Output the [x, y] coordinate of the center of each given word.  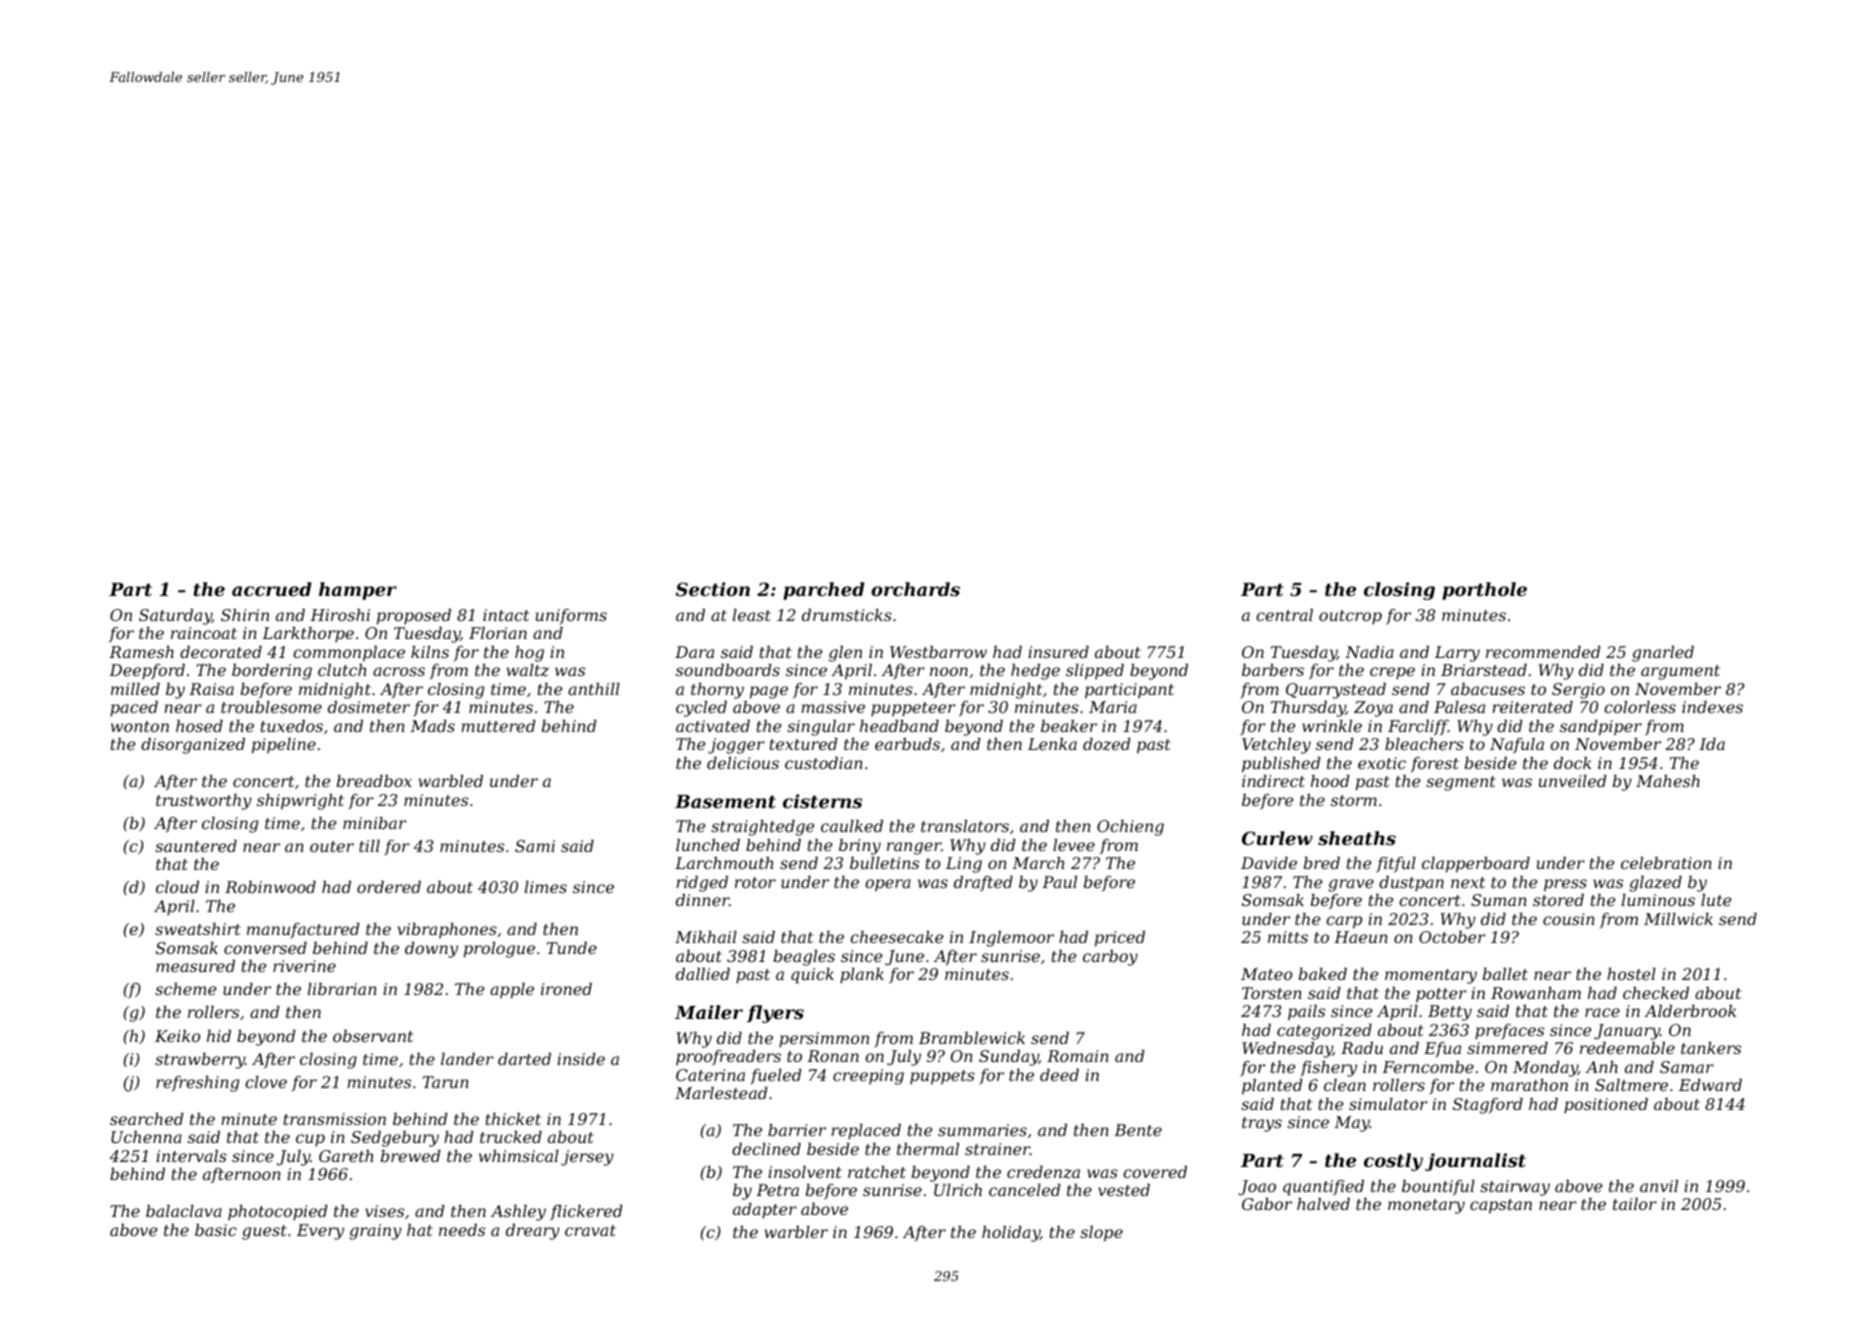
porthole [1484, 591]
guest [264, 1232]
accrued [272, 589]
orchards [915, 589]
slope [1101, 1234]
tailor [1635, 1204]
